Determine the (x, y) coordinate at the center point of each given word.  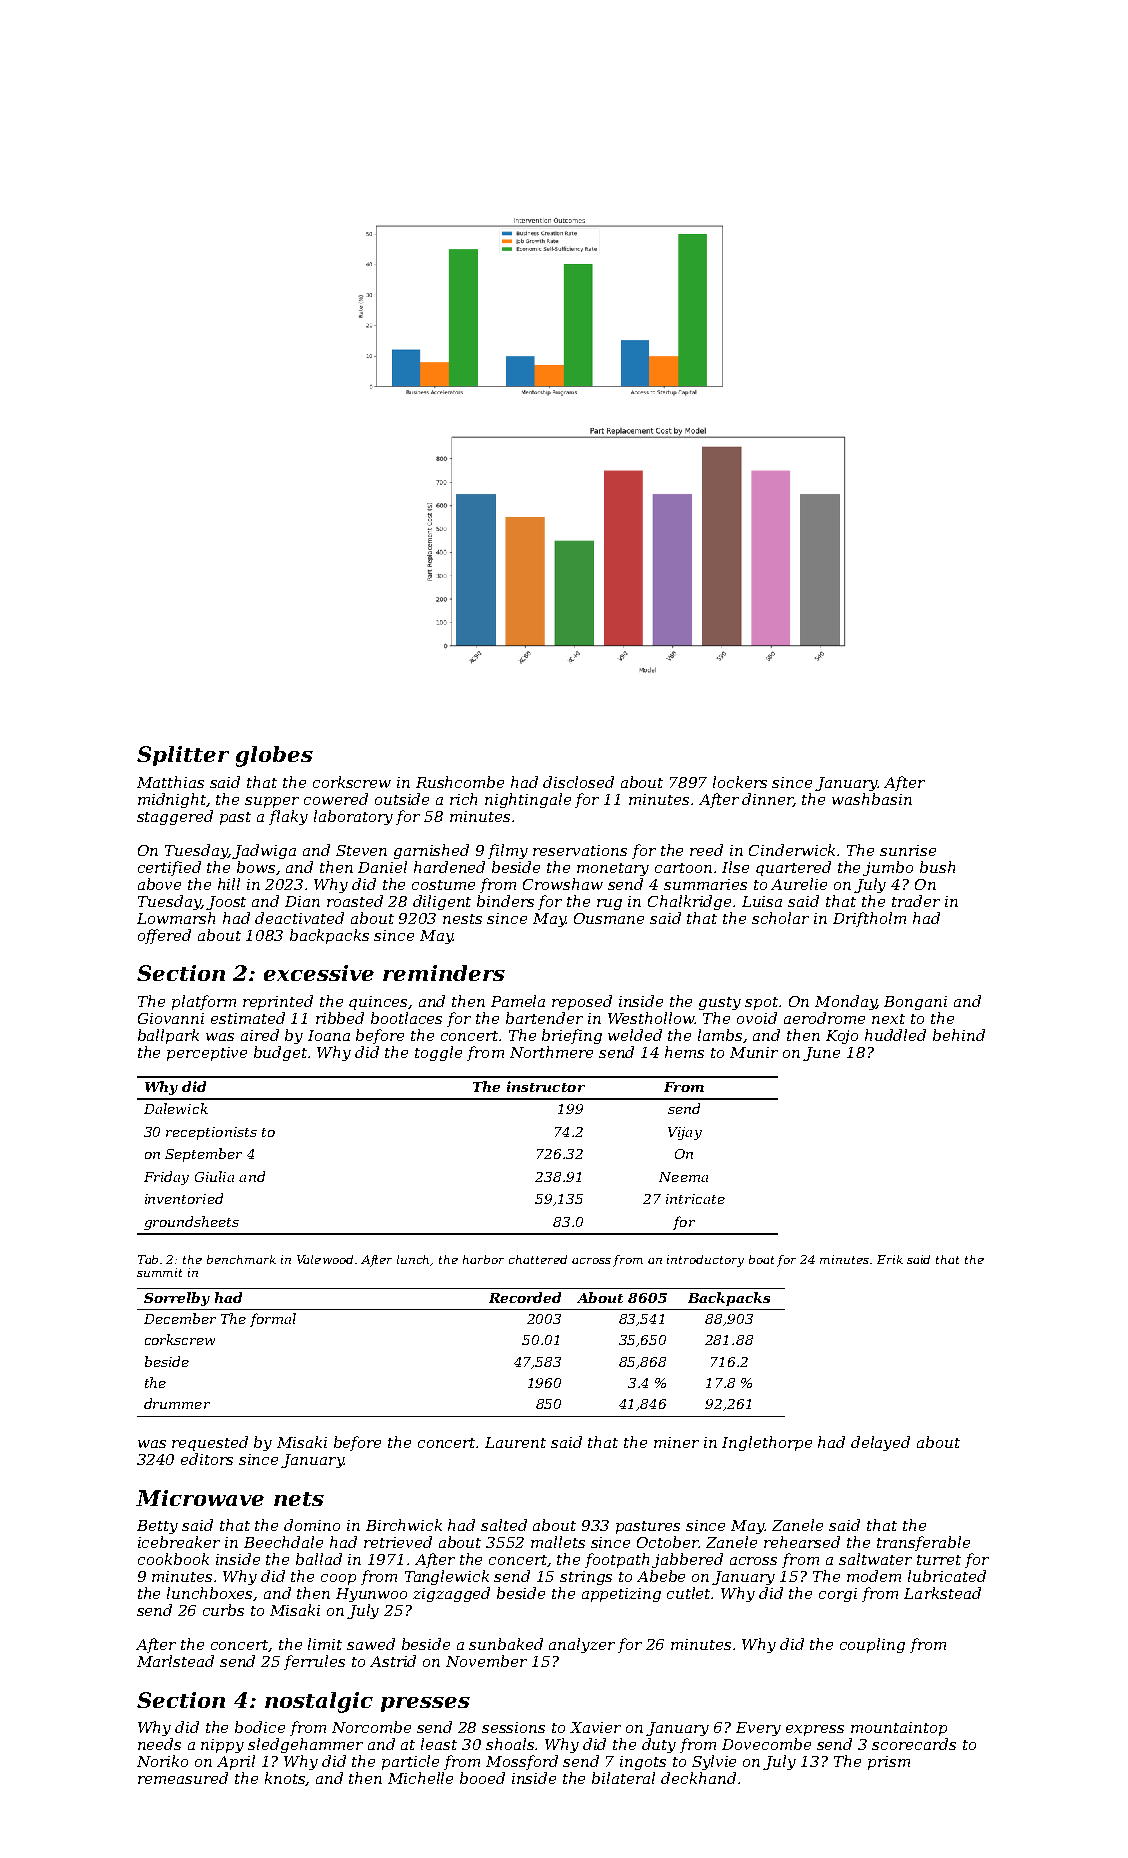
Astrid (393, 1661)
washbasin (872, 799)
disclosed (578, 782)
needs (159, 1744)
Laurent (515, 1442)
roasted (355, 901)
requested (210, 1443)
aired (260, 1035)
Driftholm (869, 919)
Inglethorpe (767, 1443)
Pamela (518, 1001)
